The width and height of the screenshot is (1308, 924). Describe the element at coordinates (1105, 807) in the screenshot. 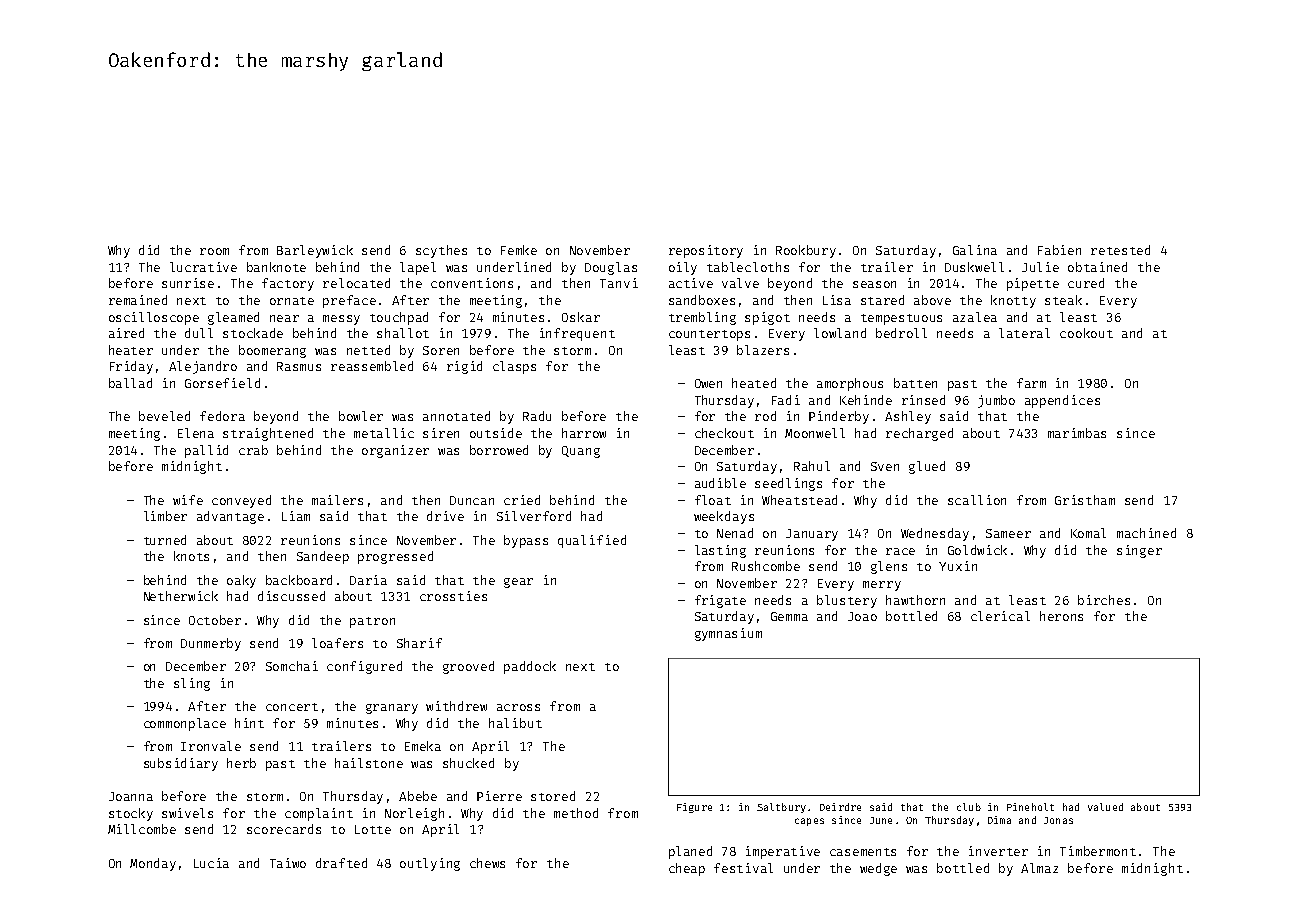

I see `valued` at that location.
